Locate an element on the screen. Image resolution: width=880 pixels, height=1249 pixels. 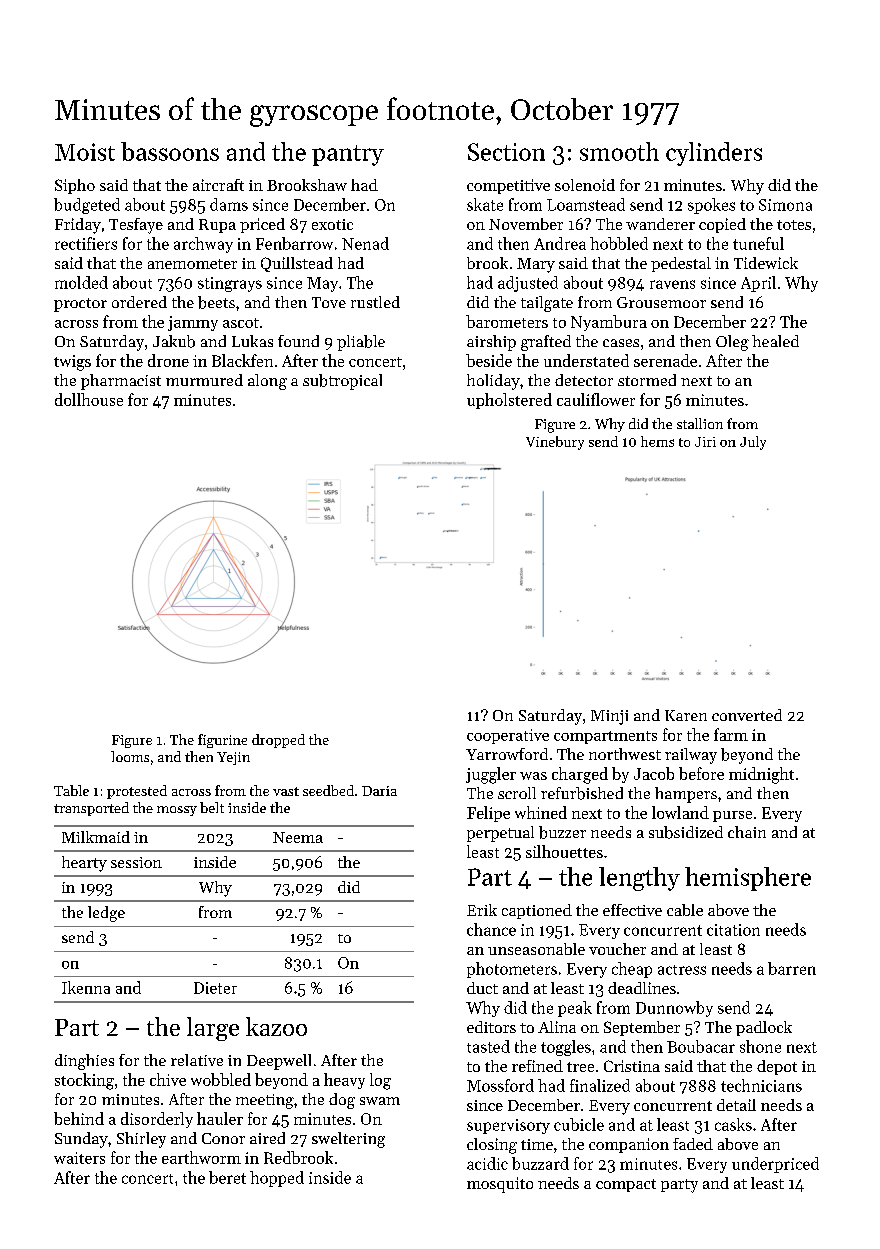
Minji is located at coordinates (609, 717).
